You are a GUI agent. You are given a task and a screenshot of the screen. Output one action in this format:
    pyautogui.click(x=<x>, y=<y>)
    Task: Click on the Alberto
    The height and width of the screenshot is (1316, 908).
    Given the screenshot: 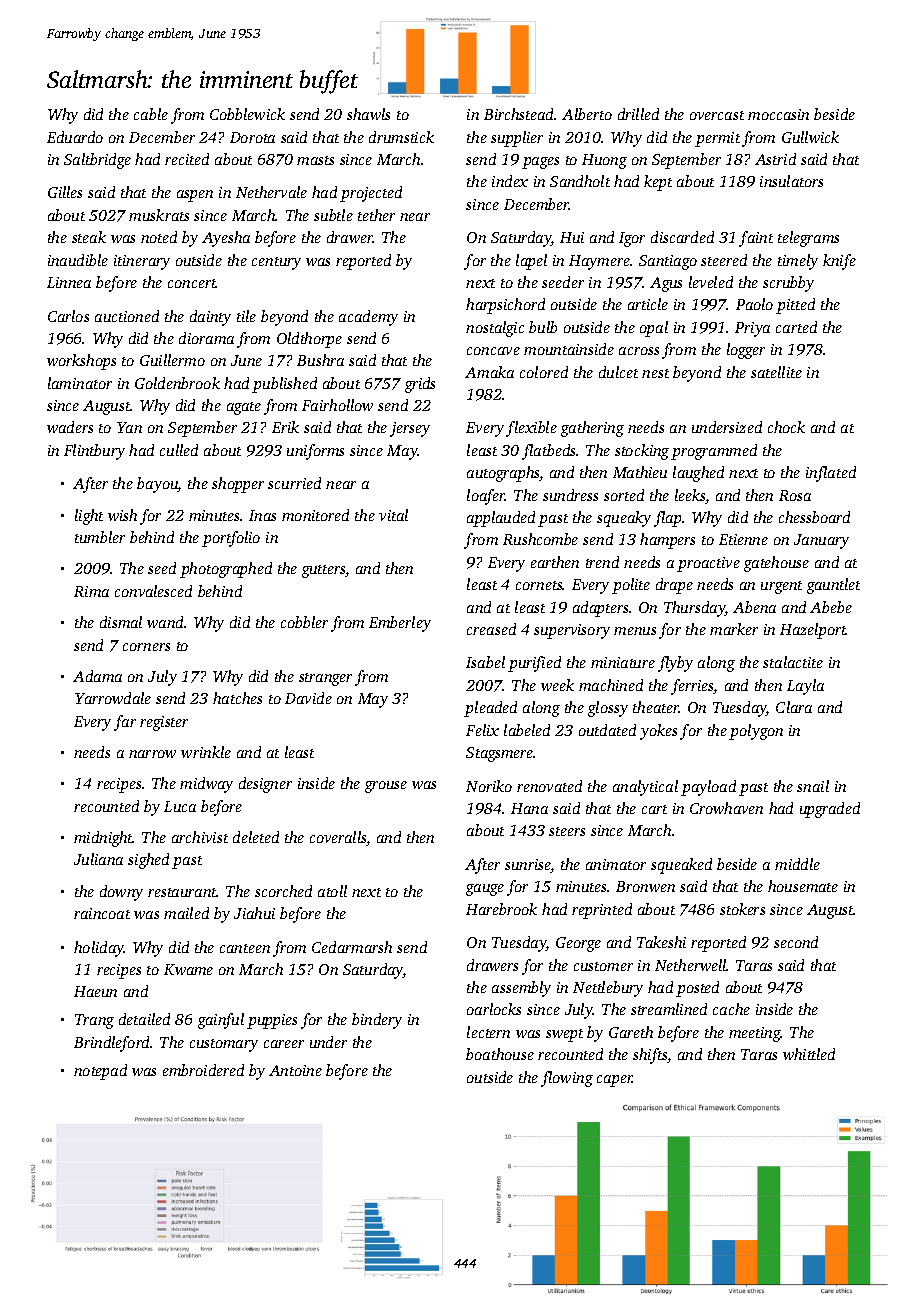 What is the action you would take?
    pyautogui.click(x=587, y=114)
